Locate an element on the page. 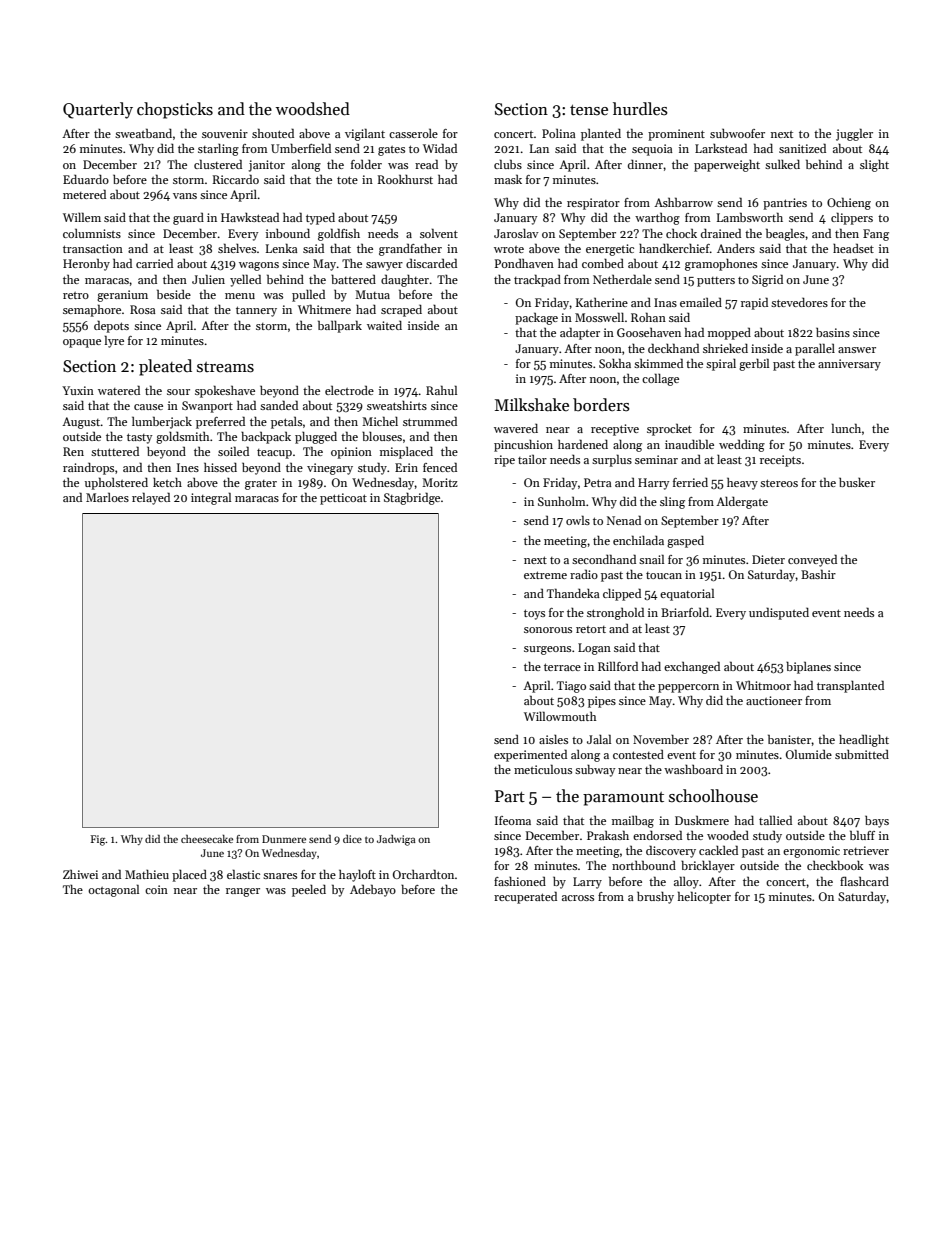  chopsticks is located at coordinates (175, 110).
